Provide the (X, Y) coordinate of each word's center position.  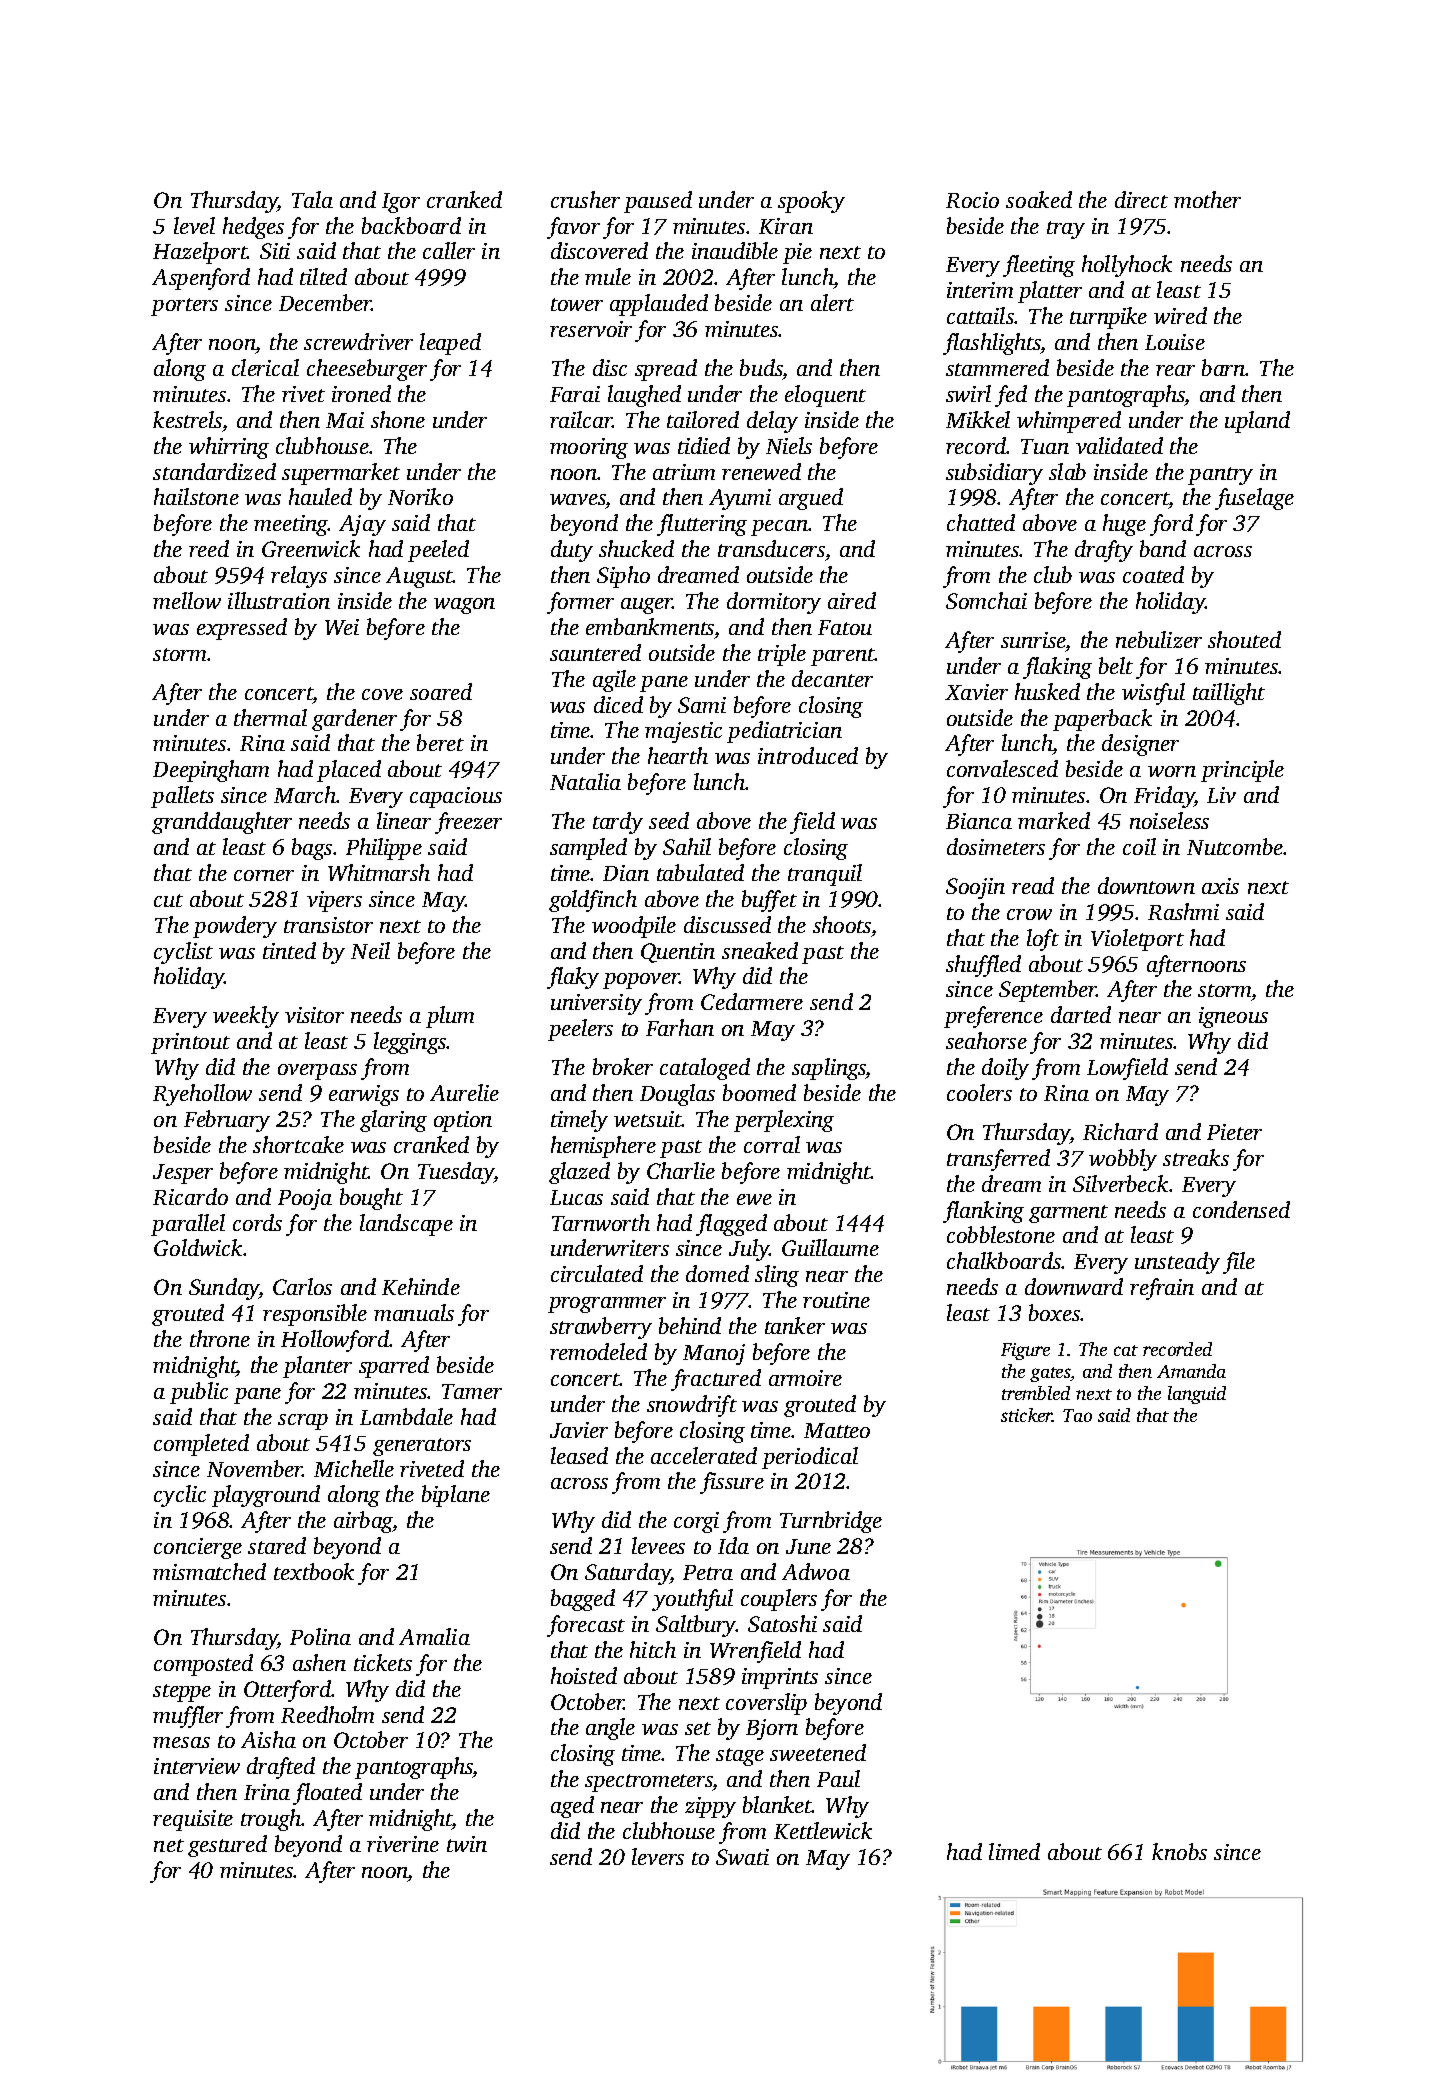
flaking (1057, 668)
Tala (312, 199)
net (169, 1845)
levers (658, 1856)
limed (1014, 1851)
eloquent (825, 396)
